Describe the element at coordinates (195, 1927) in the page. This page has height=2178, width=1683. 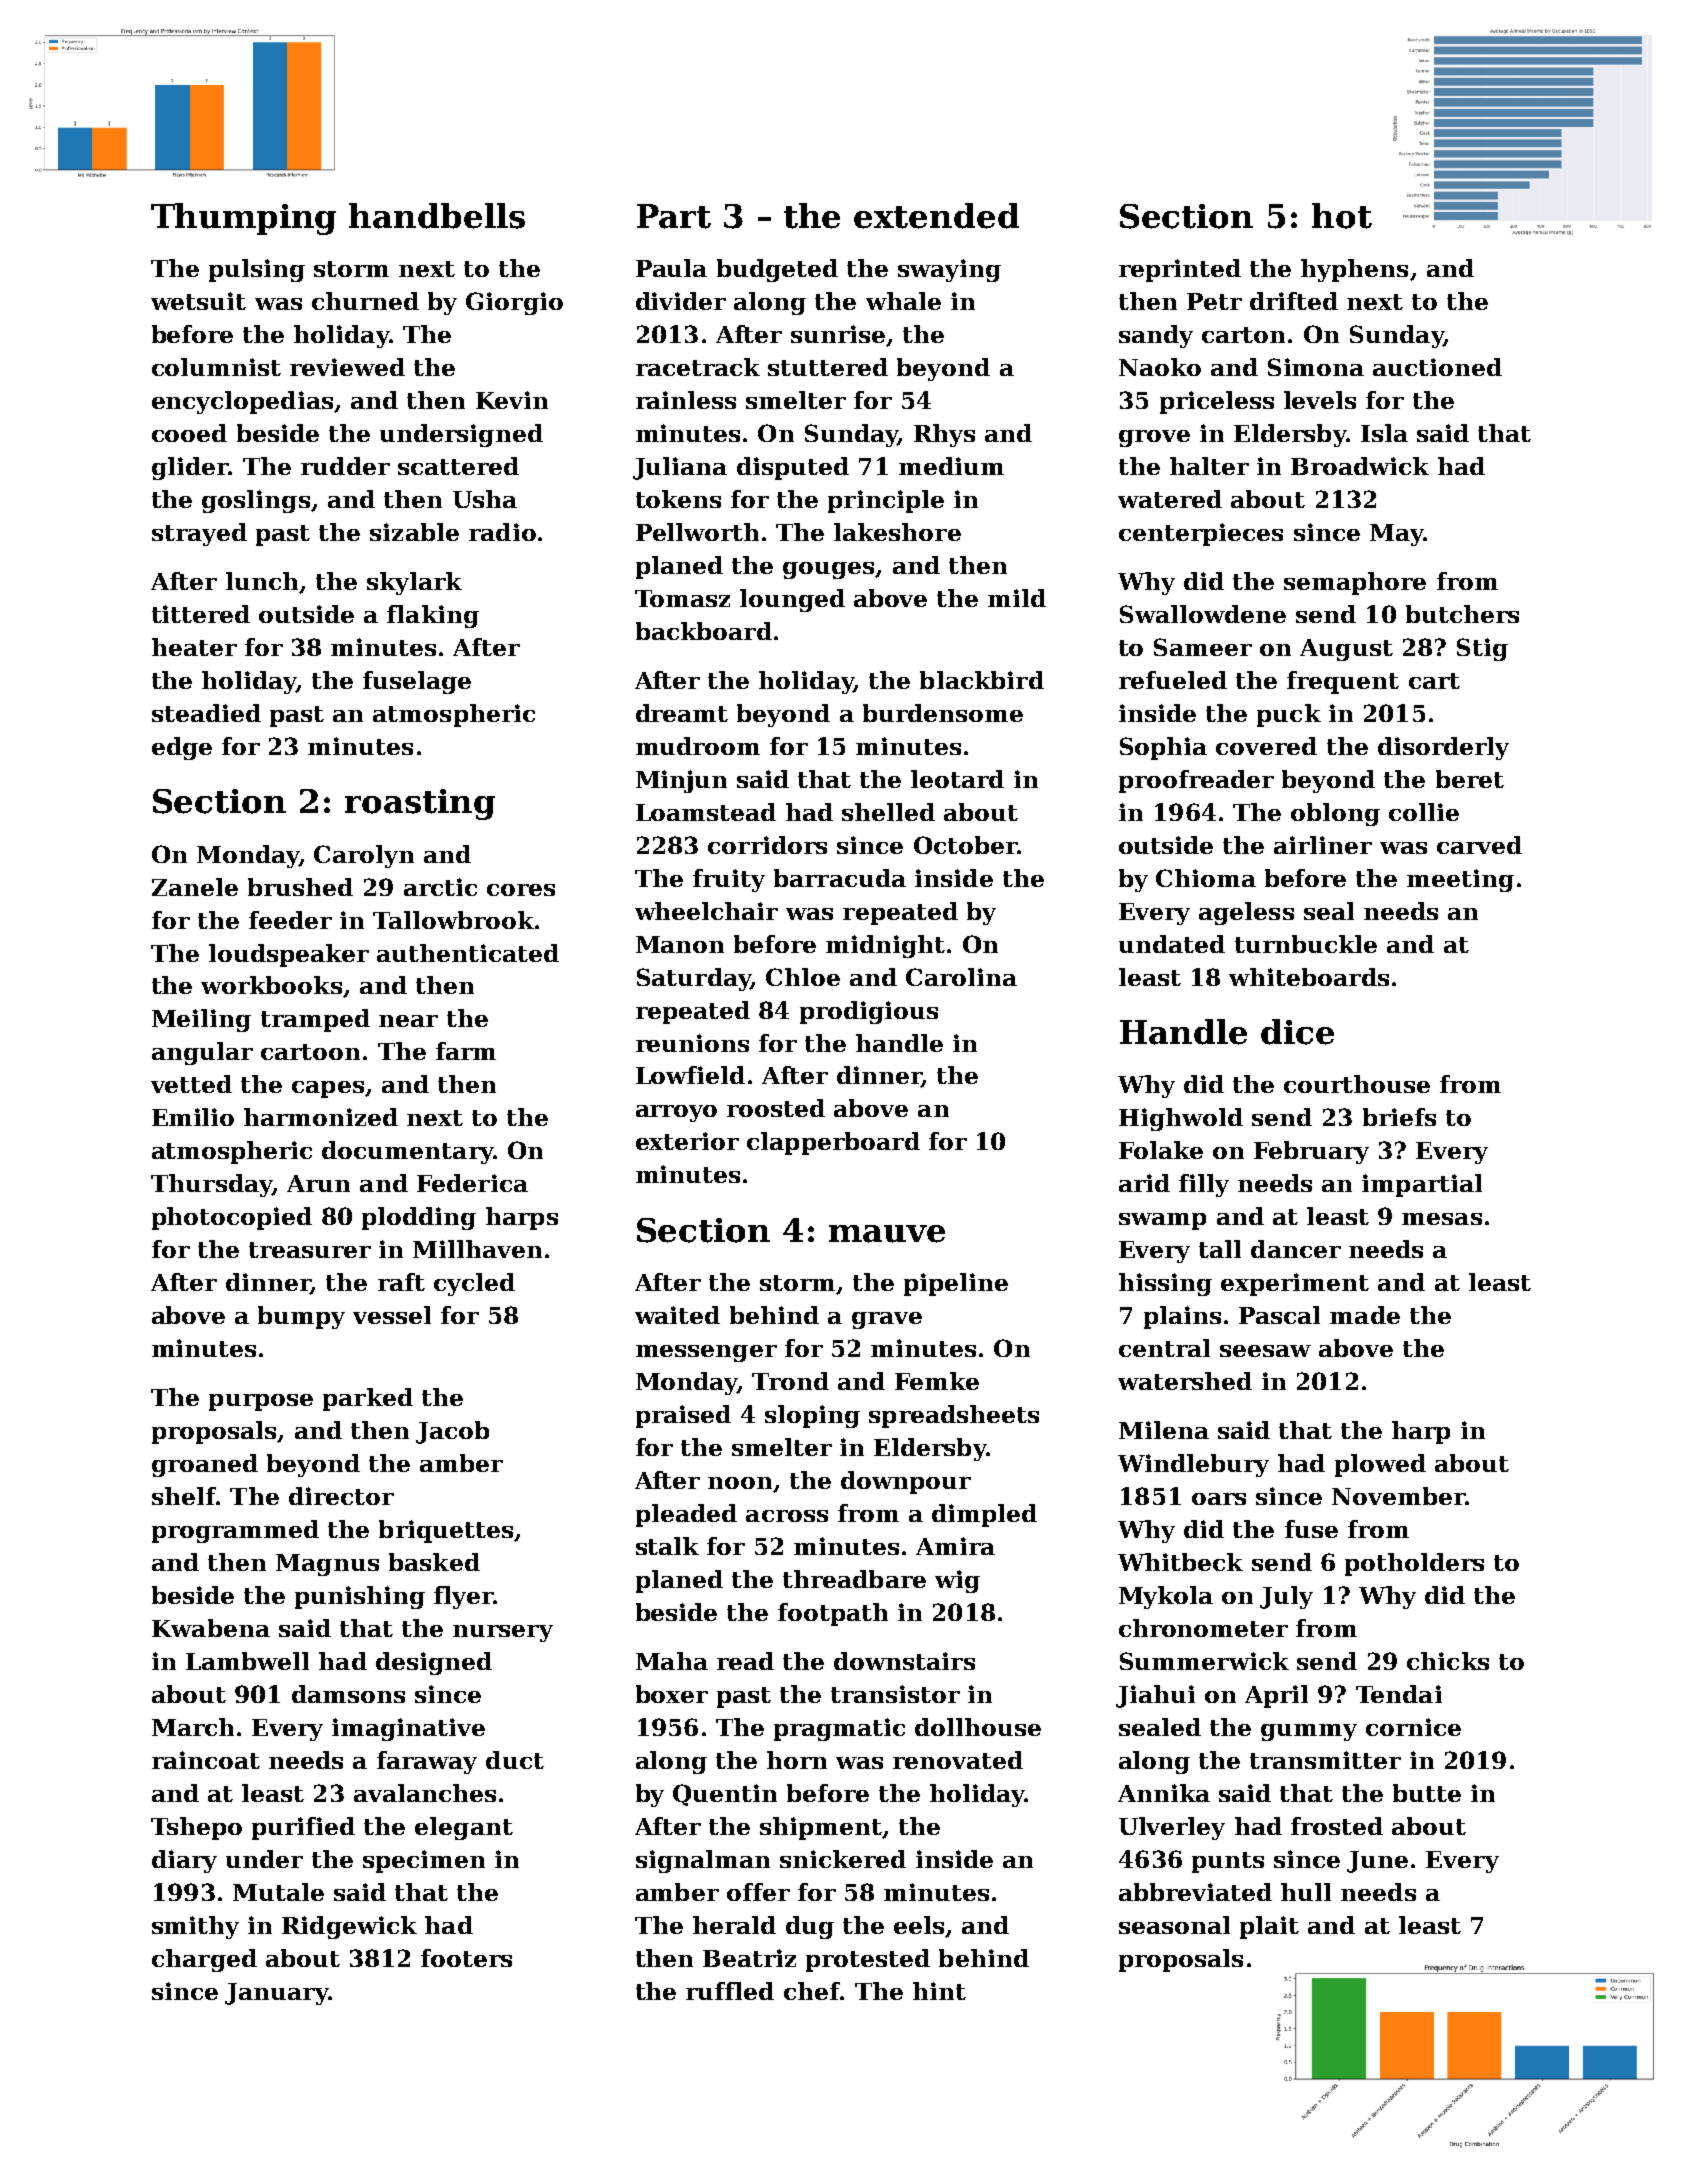
I see `smithy` at that location.
